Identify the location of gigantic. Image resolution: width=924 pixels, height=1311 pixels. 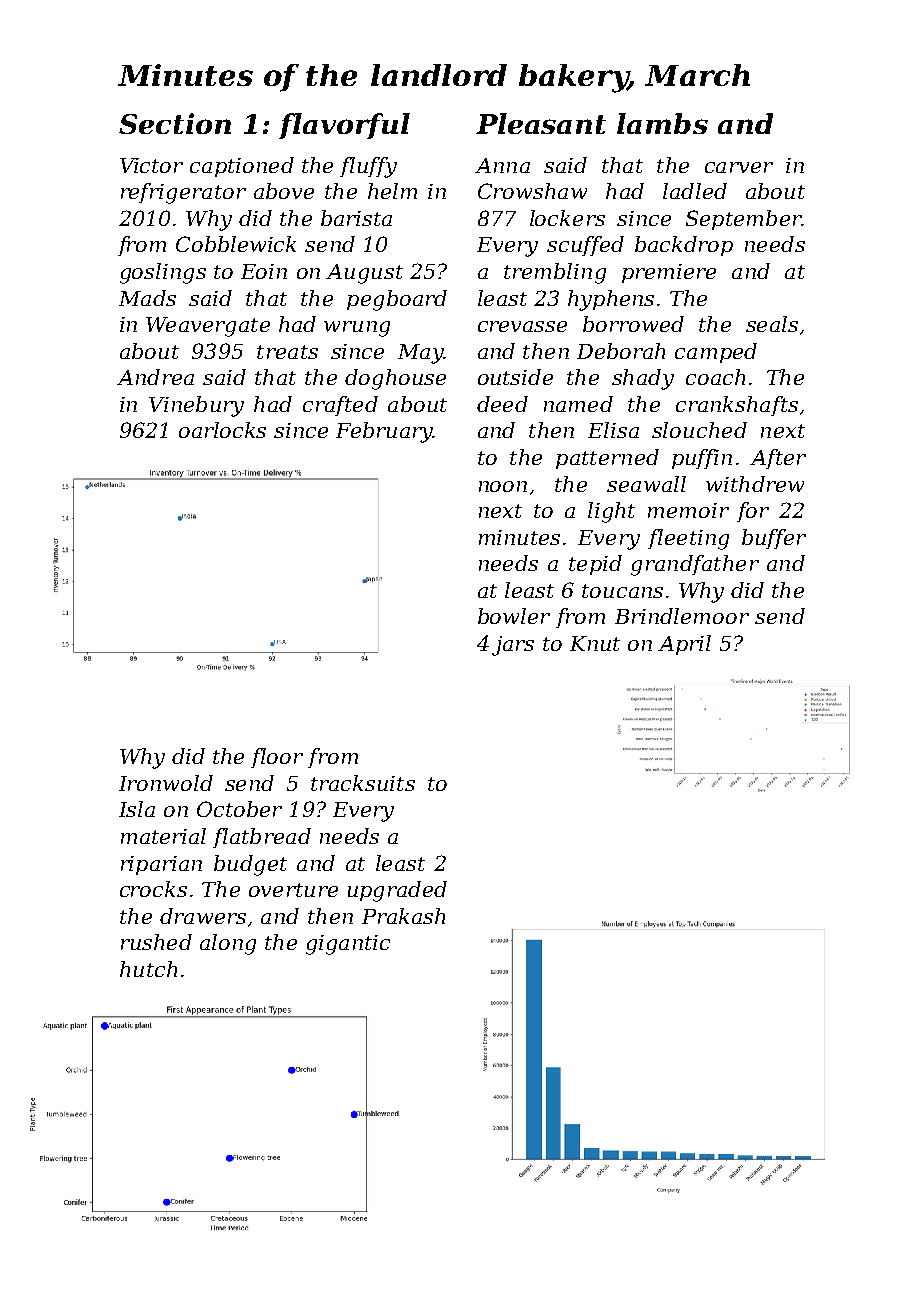
(348, 945).
